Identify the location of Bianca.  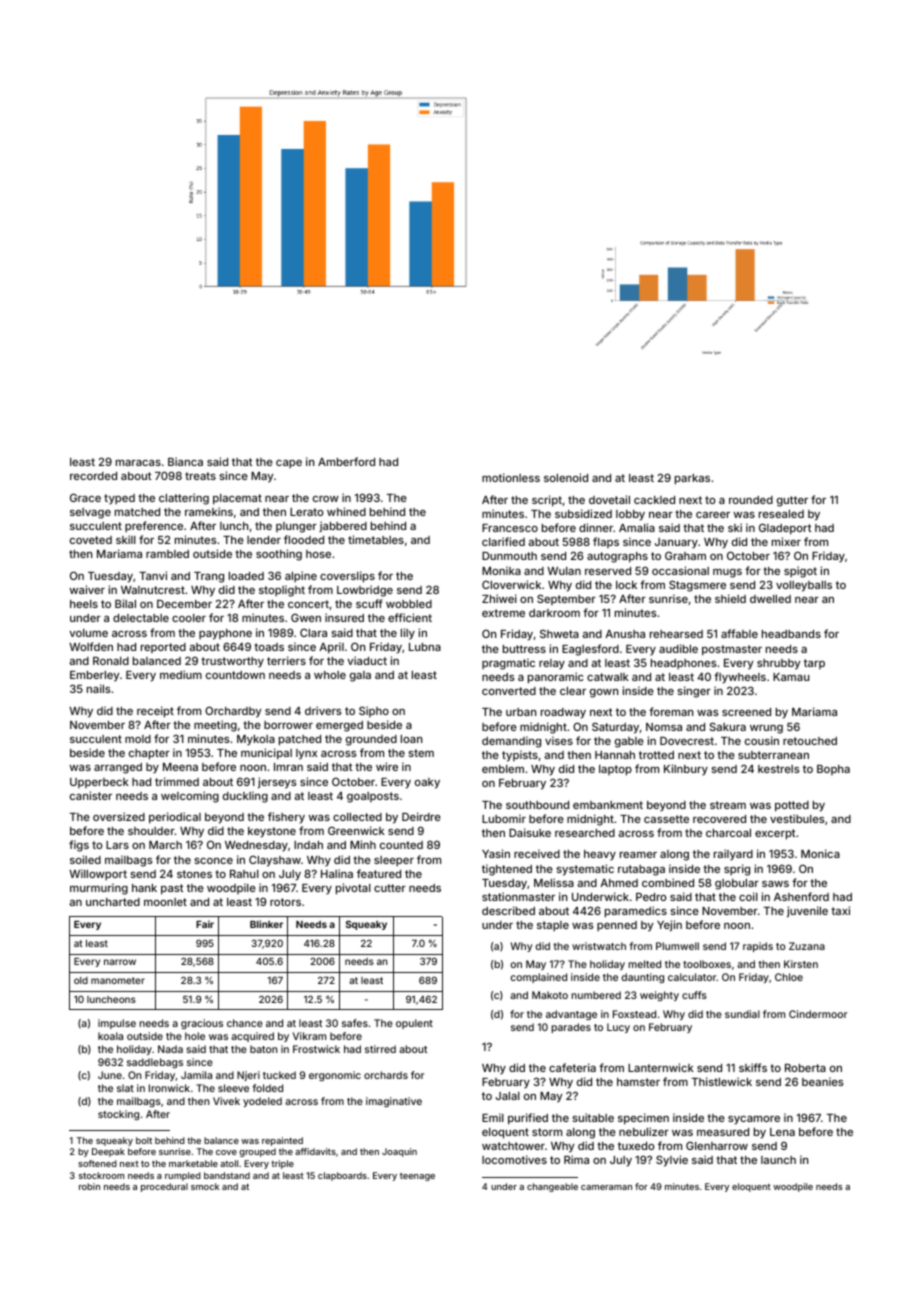
(185, 461).
